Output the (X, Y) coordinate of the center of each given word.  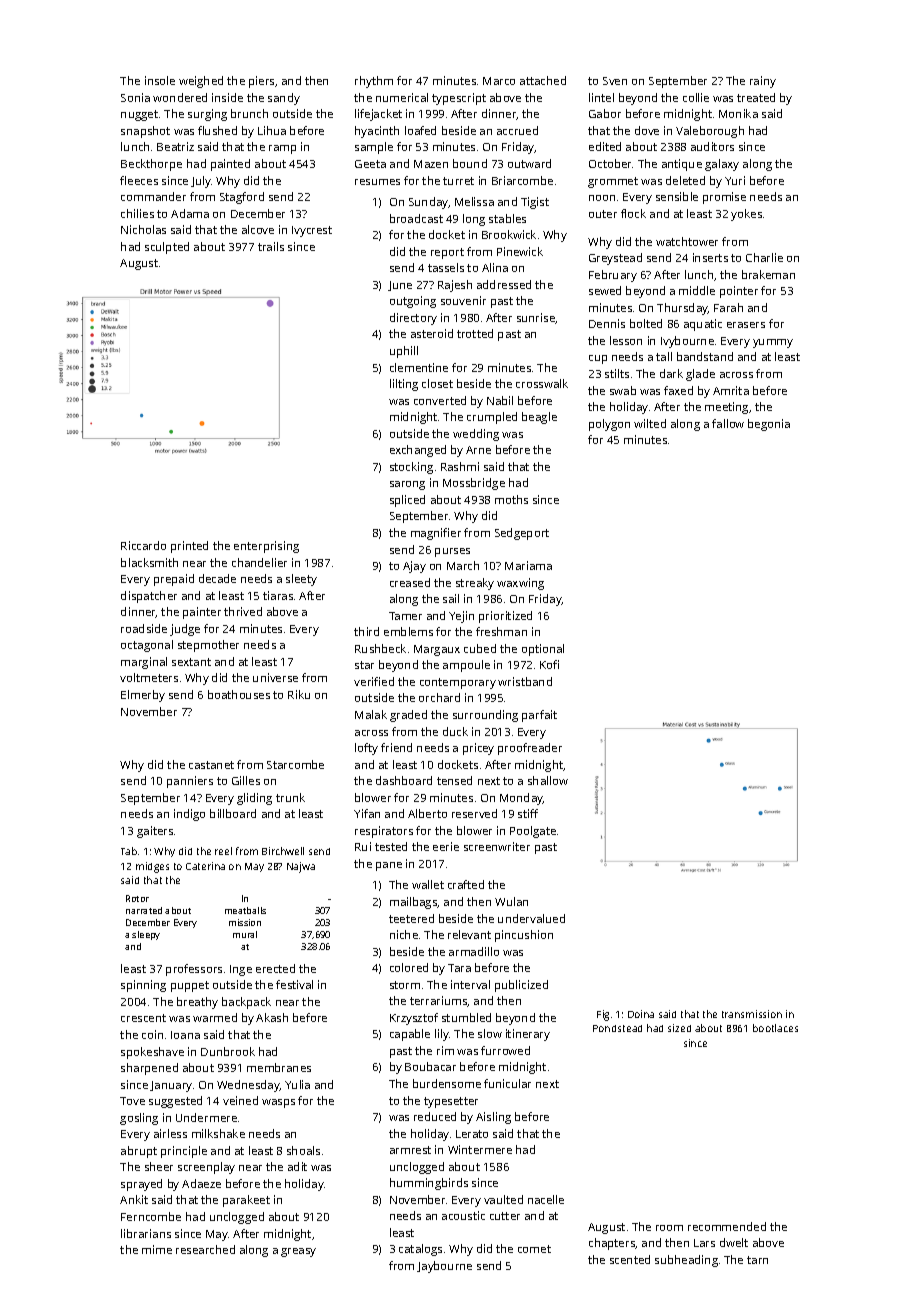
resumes (377, 182)
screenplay (206, 1168)
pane (389, 866)
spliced (407, 501)
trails (271, 246)
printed (189, 547)
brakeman (768, 274)
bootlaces (775, 1028)
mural (245, 934)
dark (671, 373)
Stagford (242, 198)
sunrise (536, 318)
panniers (190, 782)
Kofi (549, 664)
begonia (769, 425)
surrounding (485, 716)
